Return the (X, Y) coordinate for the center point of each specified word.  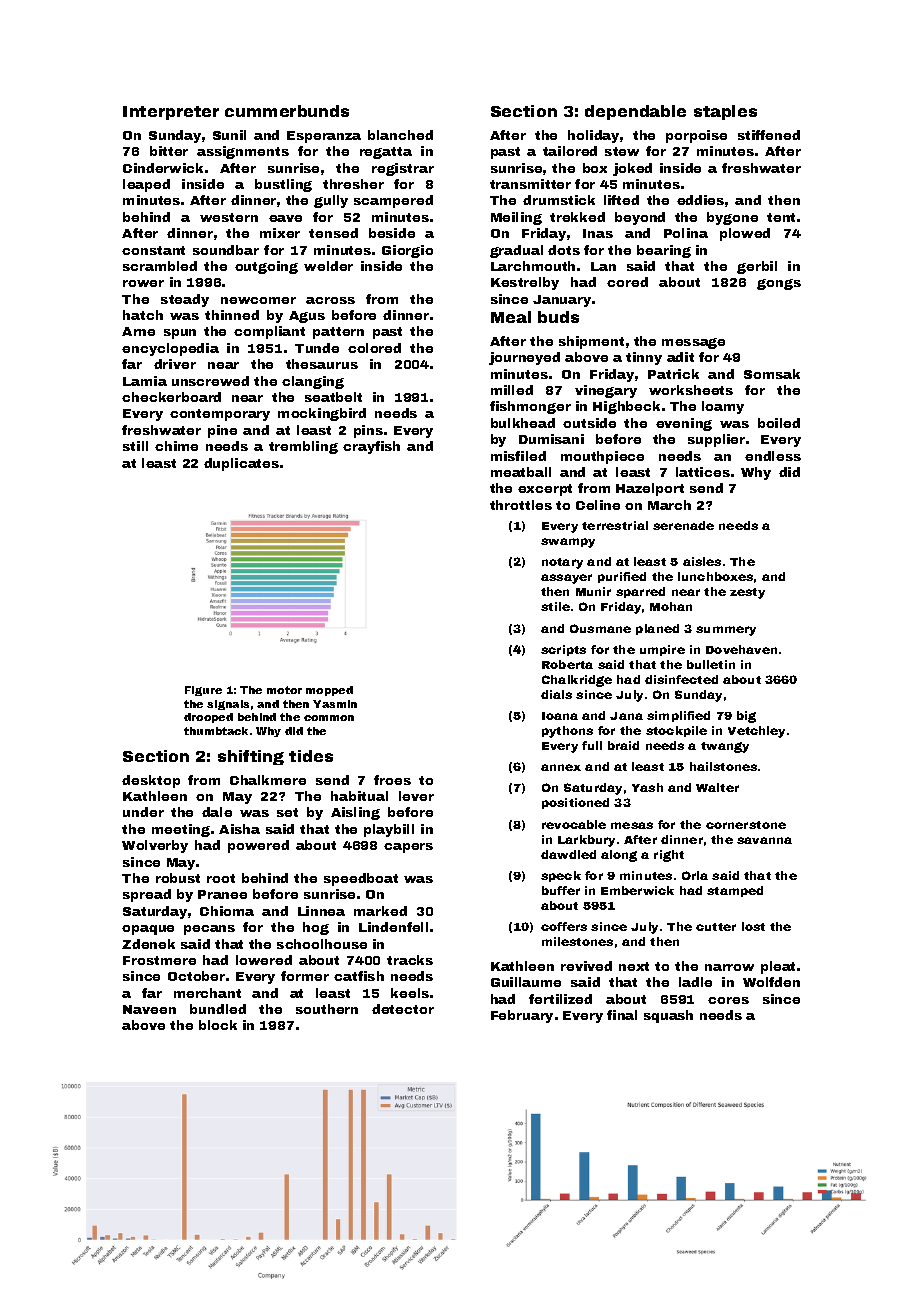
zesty (747, 593)
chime (176, 446)
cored (627, 282)
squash (668, 1016)
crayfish (371, 447)
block (218, 1025)
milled (512, 390)
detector (403, 1009)
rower (143, 283)
